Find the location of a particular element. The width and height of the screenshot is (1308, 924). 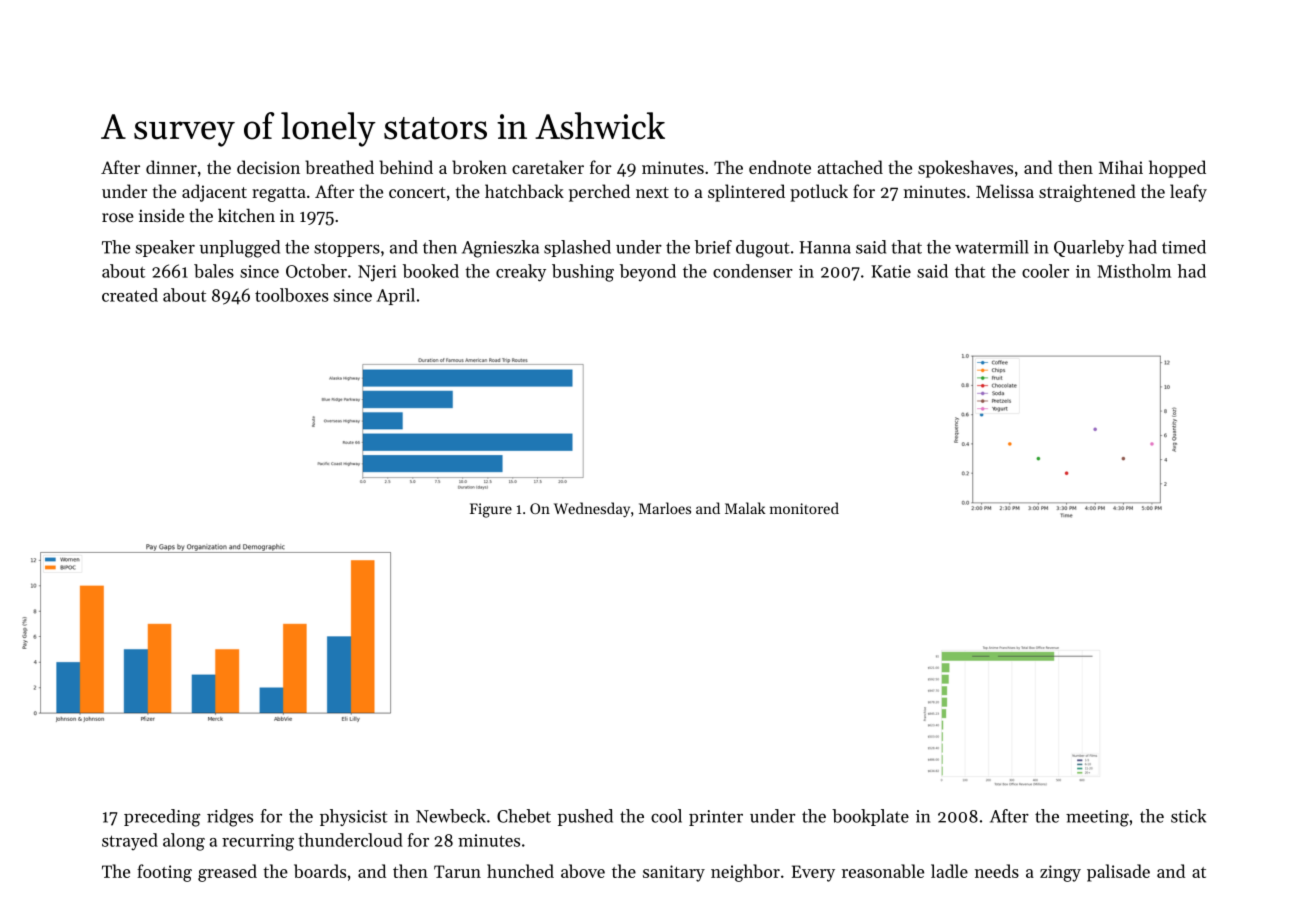

concert is located at coordinates (417, 192).
